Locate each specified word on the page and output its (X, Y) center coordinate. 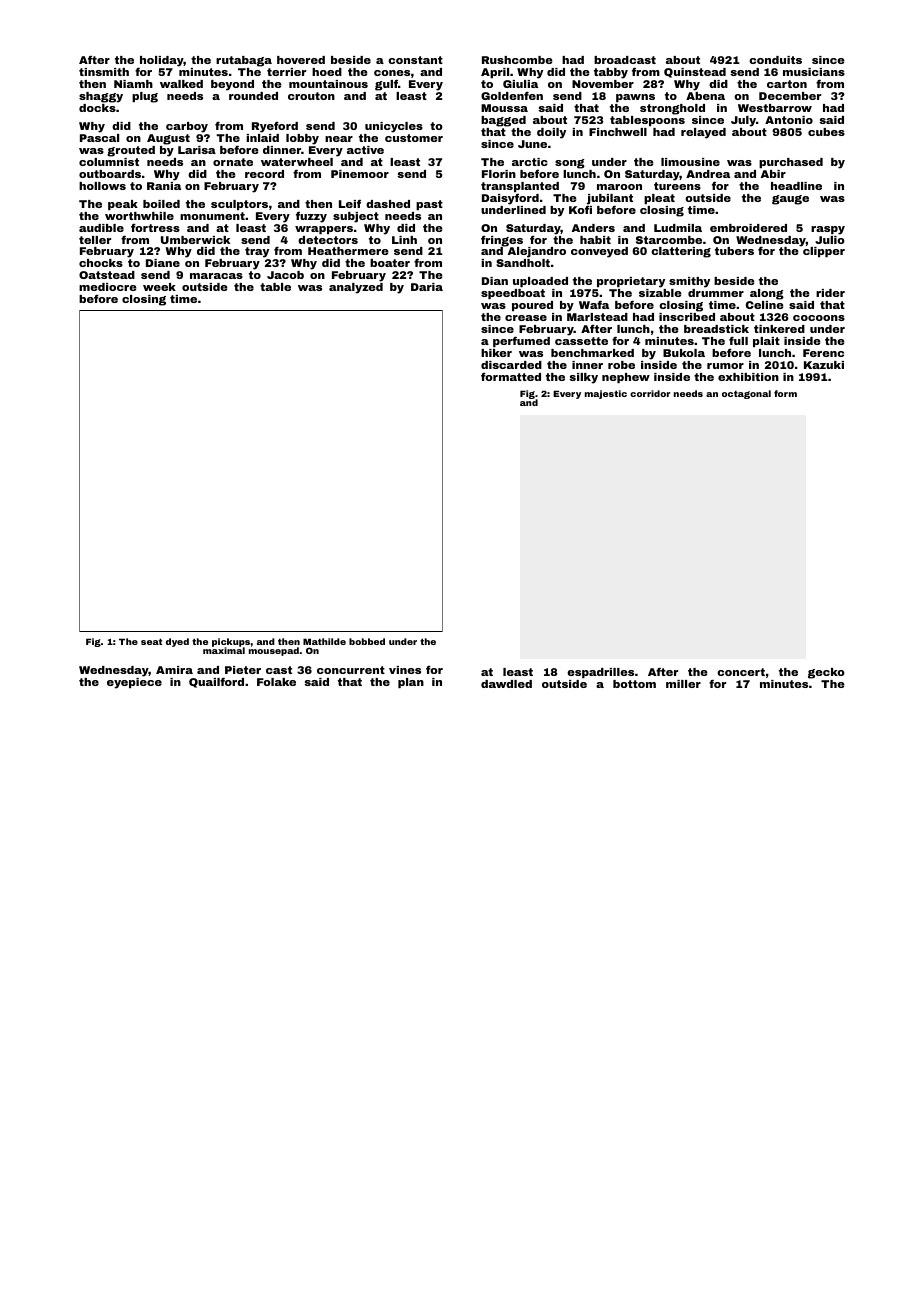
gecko (826, 673)
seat (151, 641)
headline (796, 186)
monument (212, 216)
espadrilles (600, 673)
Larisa (197, 150)
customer (414, 138)
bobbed (367, 641)
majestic (606, 394)
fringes (502, 241)
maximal (224, 651)
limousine (690, 162)
